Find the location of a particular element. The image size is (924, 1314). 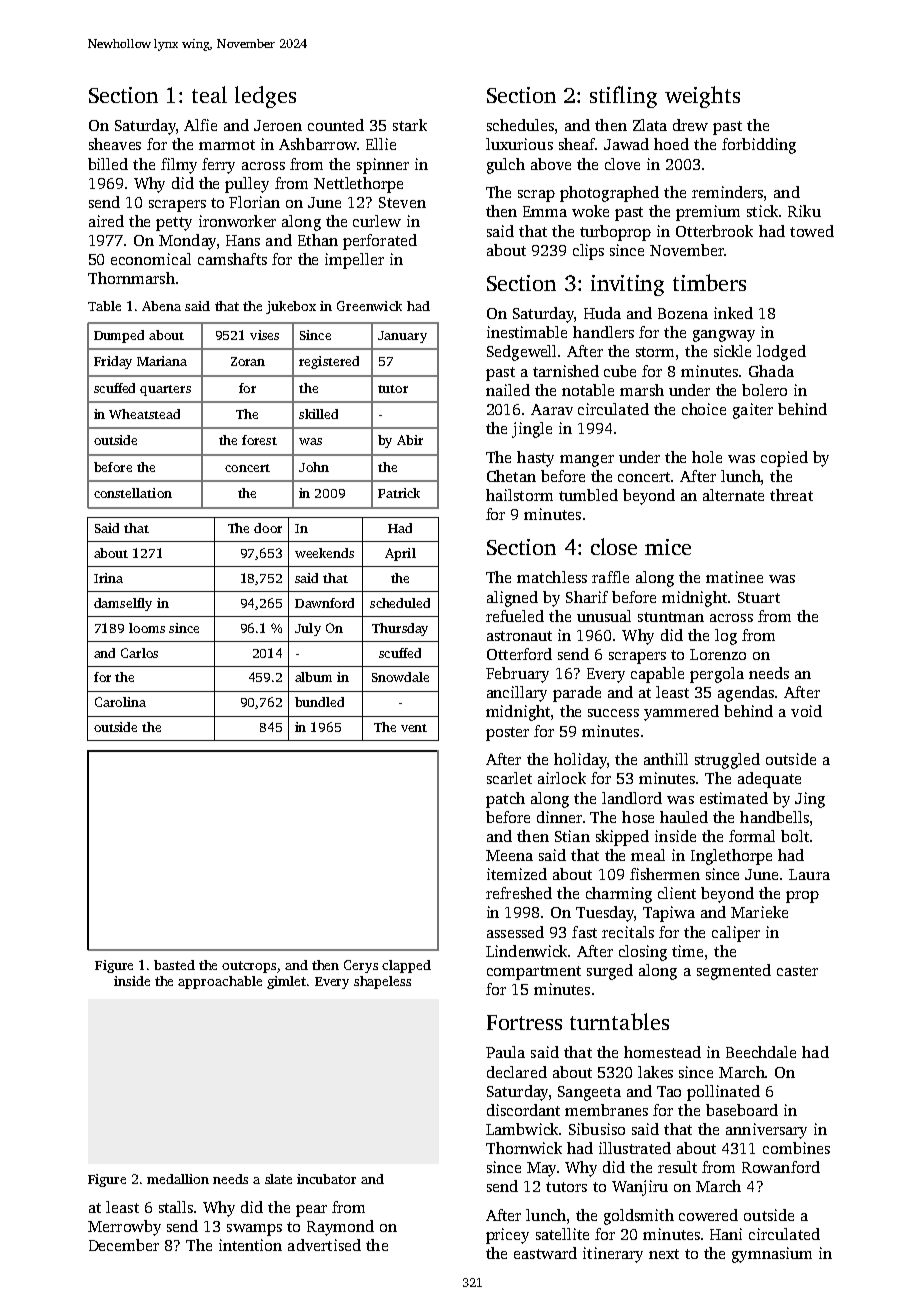

refreshed is located at coordinates (519, 893).
